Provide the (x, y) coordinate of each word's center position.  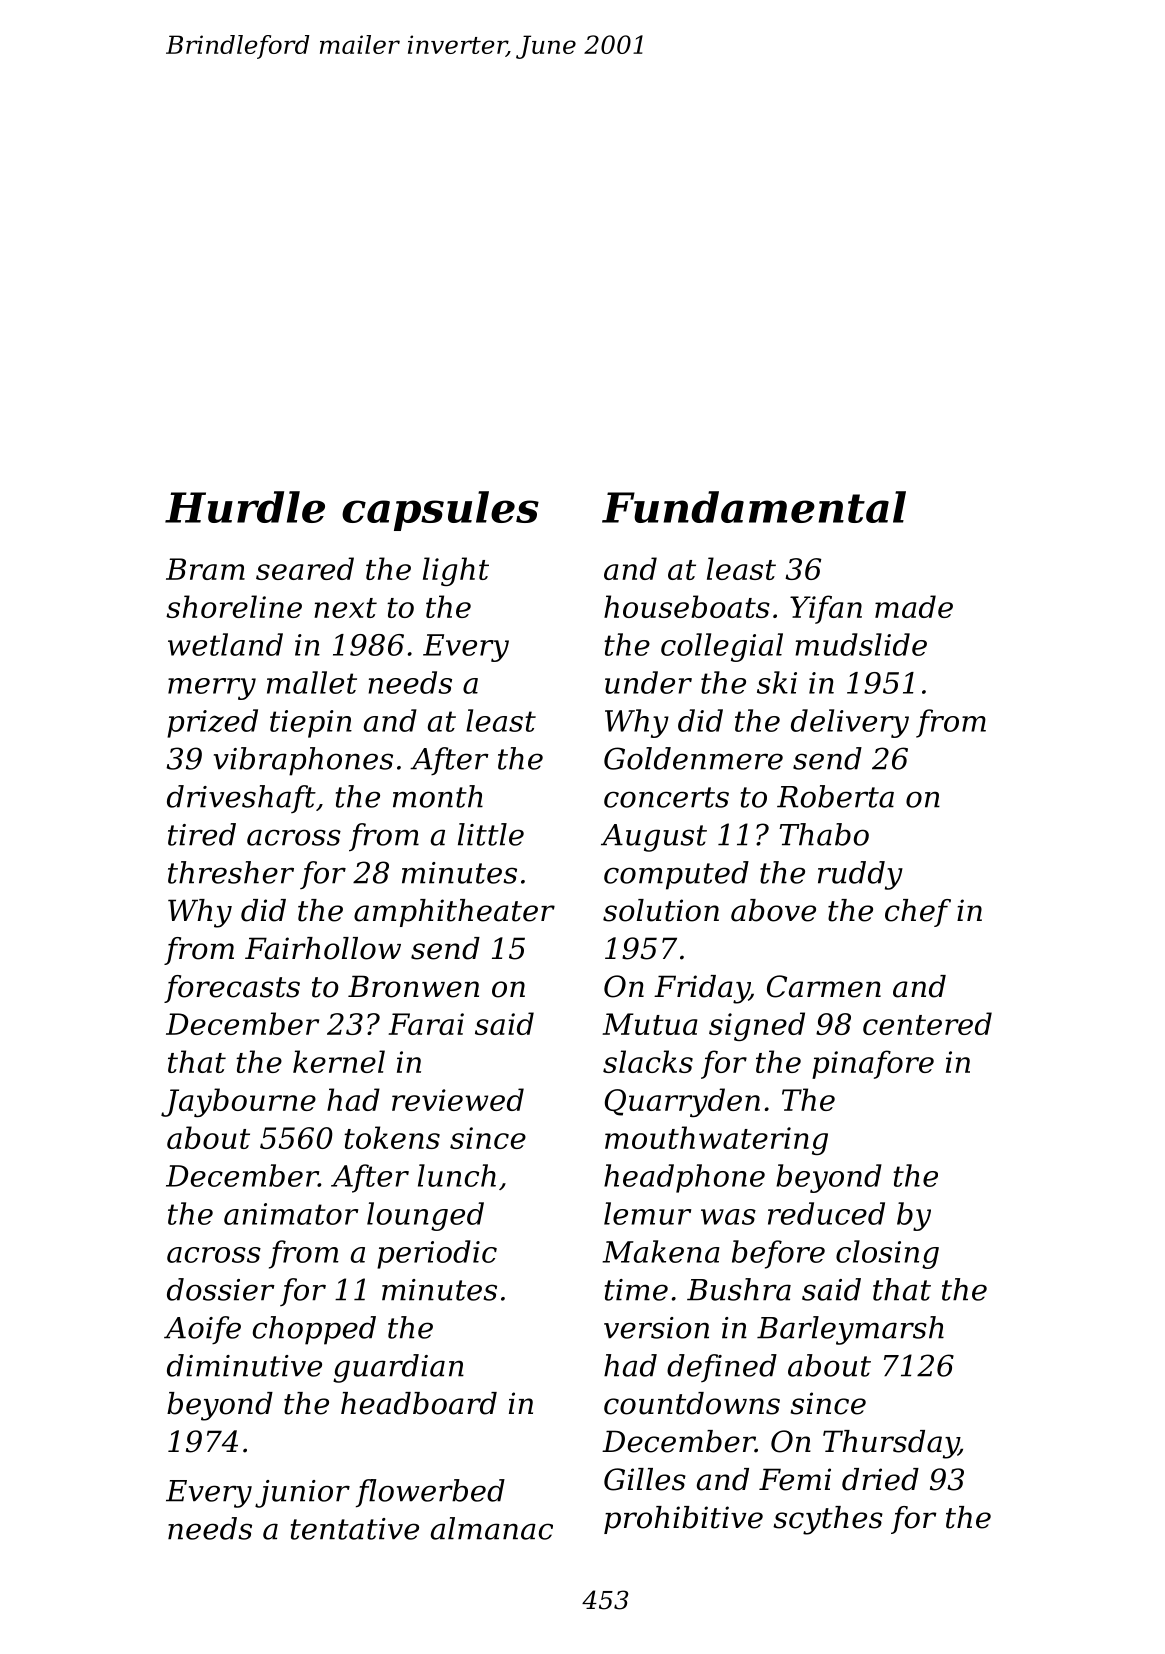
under (648, 682)
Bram (205, 569)
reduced (826, 1213)
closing (887, 1254)
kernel (339, 1061)
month (438, 796)
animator (291, 1214)
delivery (850, 723)
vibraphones (303, 761)
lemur (647, 1213)
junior (302, 1494)
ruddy (860, 875)
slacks (648, 1061)
